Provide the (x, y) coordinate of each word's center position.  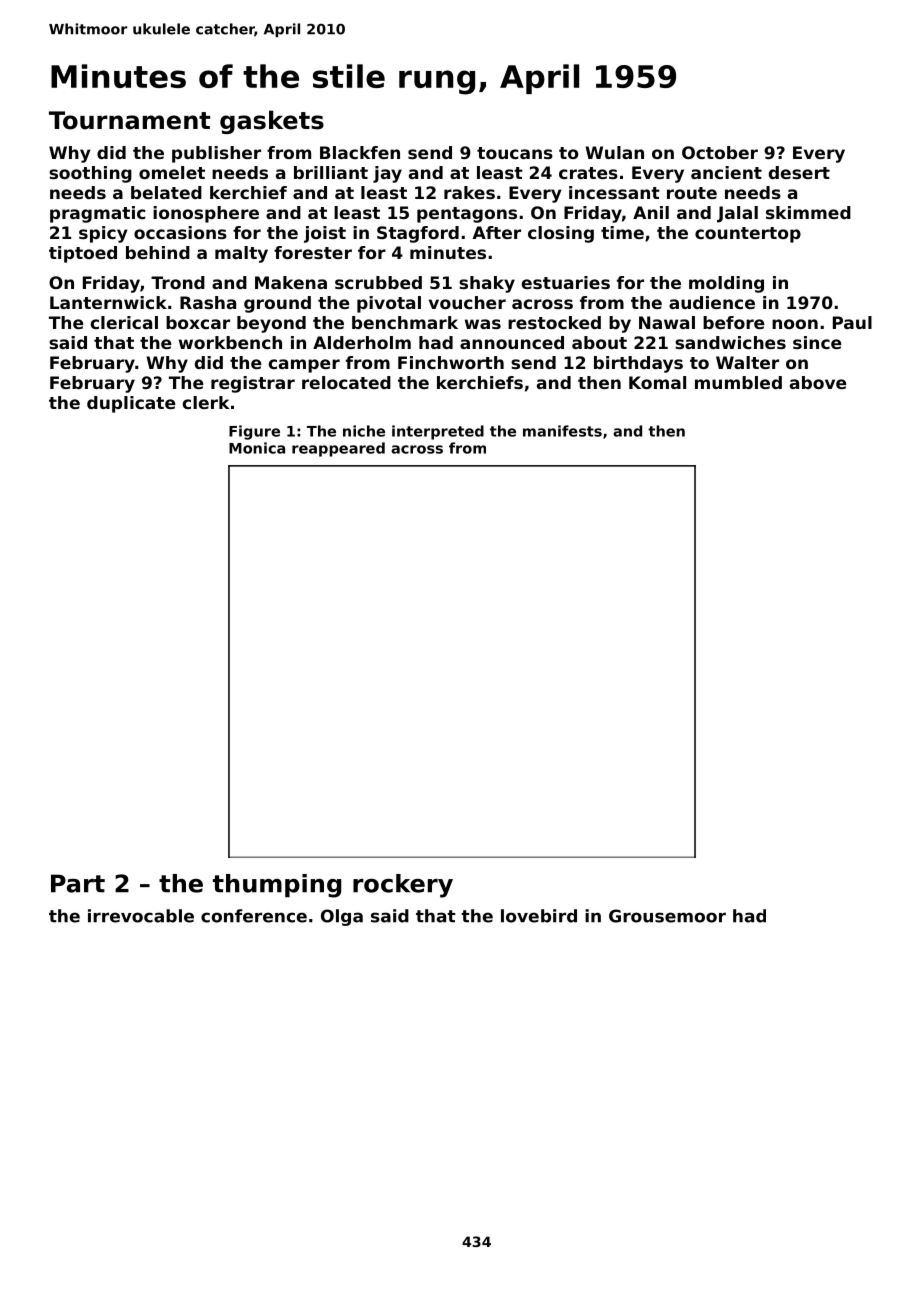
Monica (257, 448)
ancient (726, 172)
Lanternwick (108, 302)
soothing (90, 174)
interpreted (438, 432)
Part (78, 883)
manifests (562, 431)
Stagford (418, 234)
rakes (469, 192)
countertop (748, 235)
